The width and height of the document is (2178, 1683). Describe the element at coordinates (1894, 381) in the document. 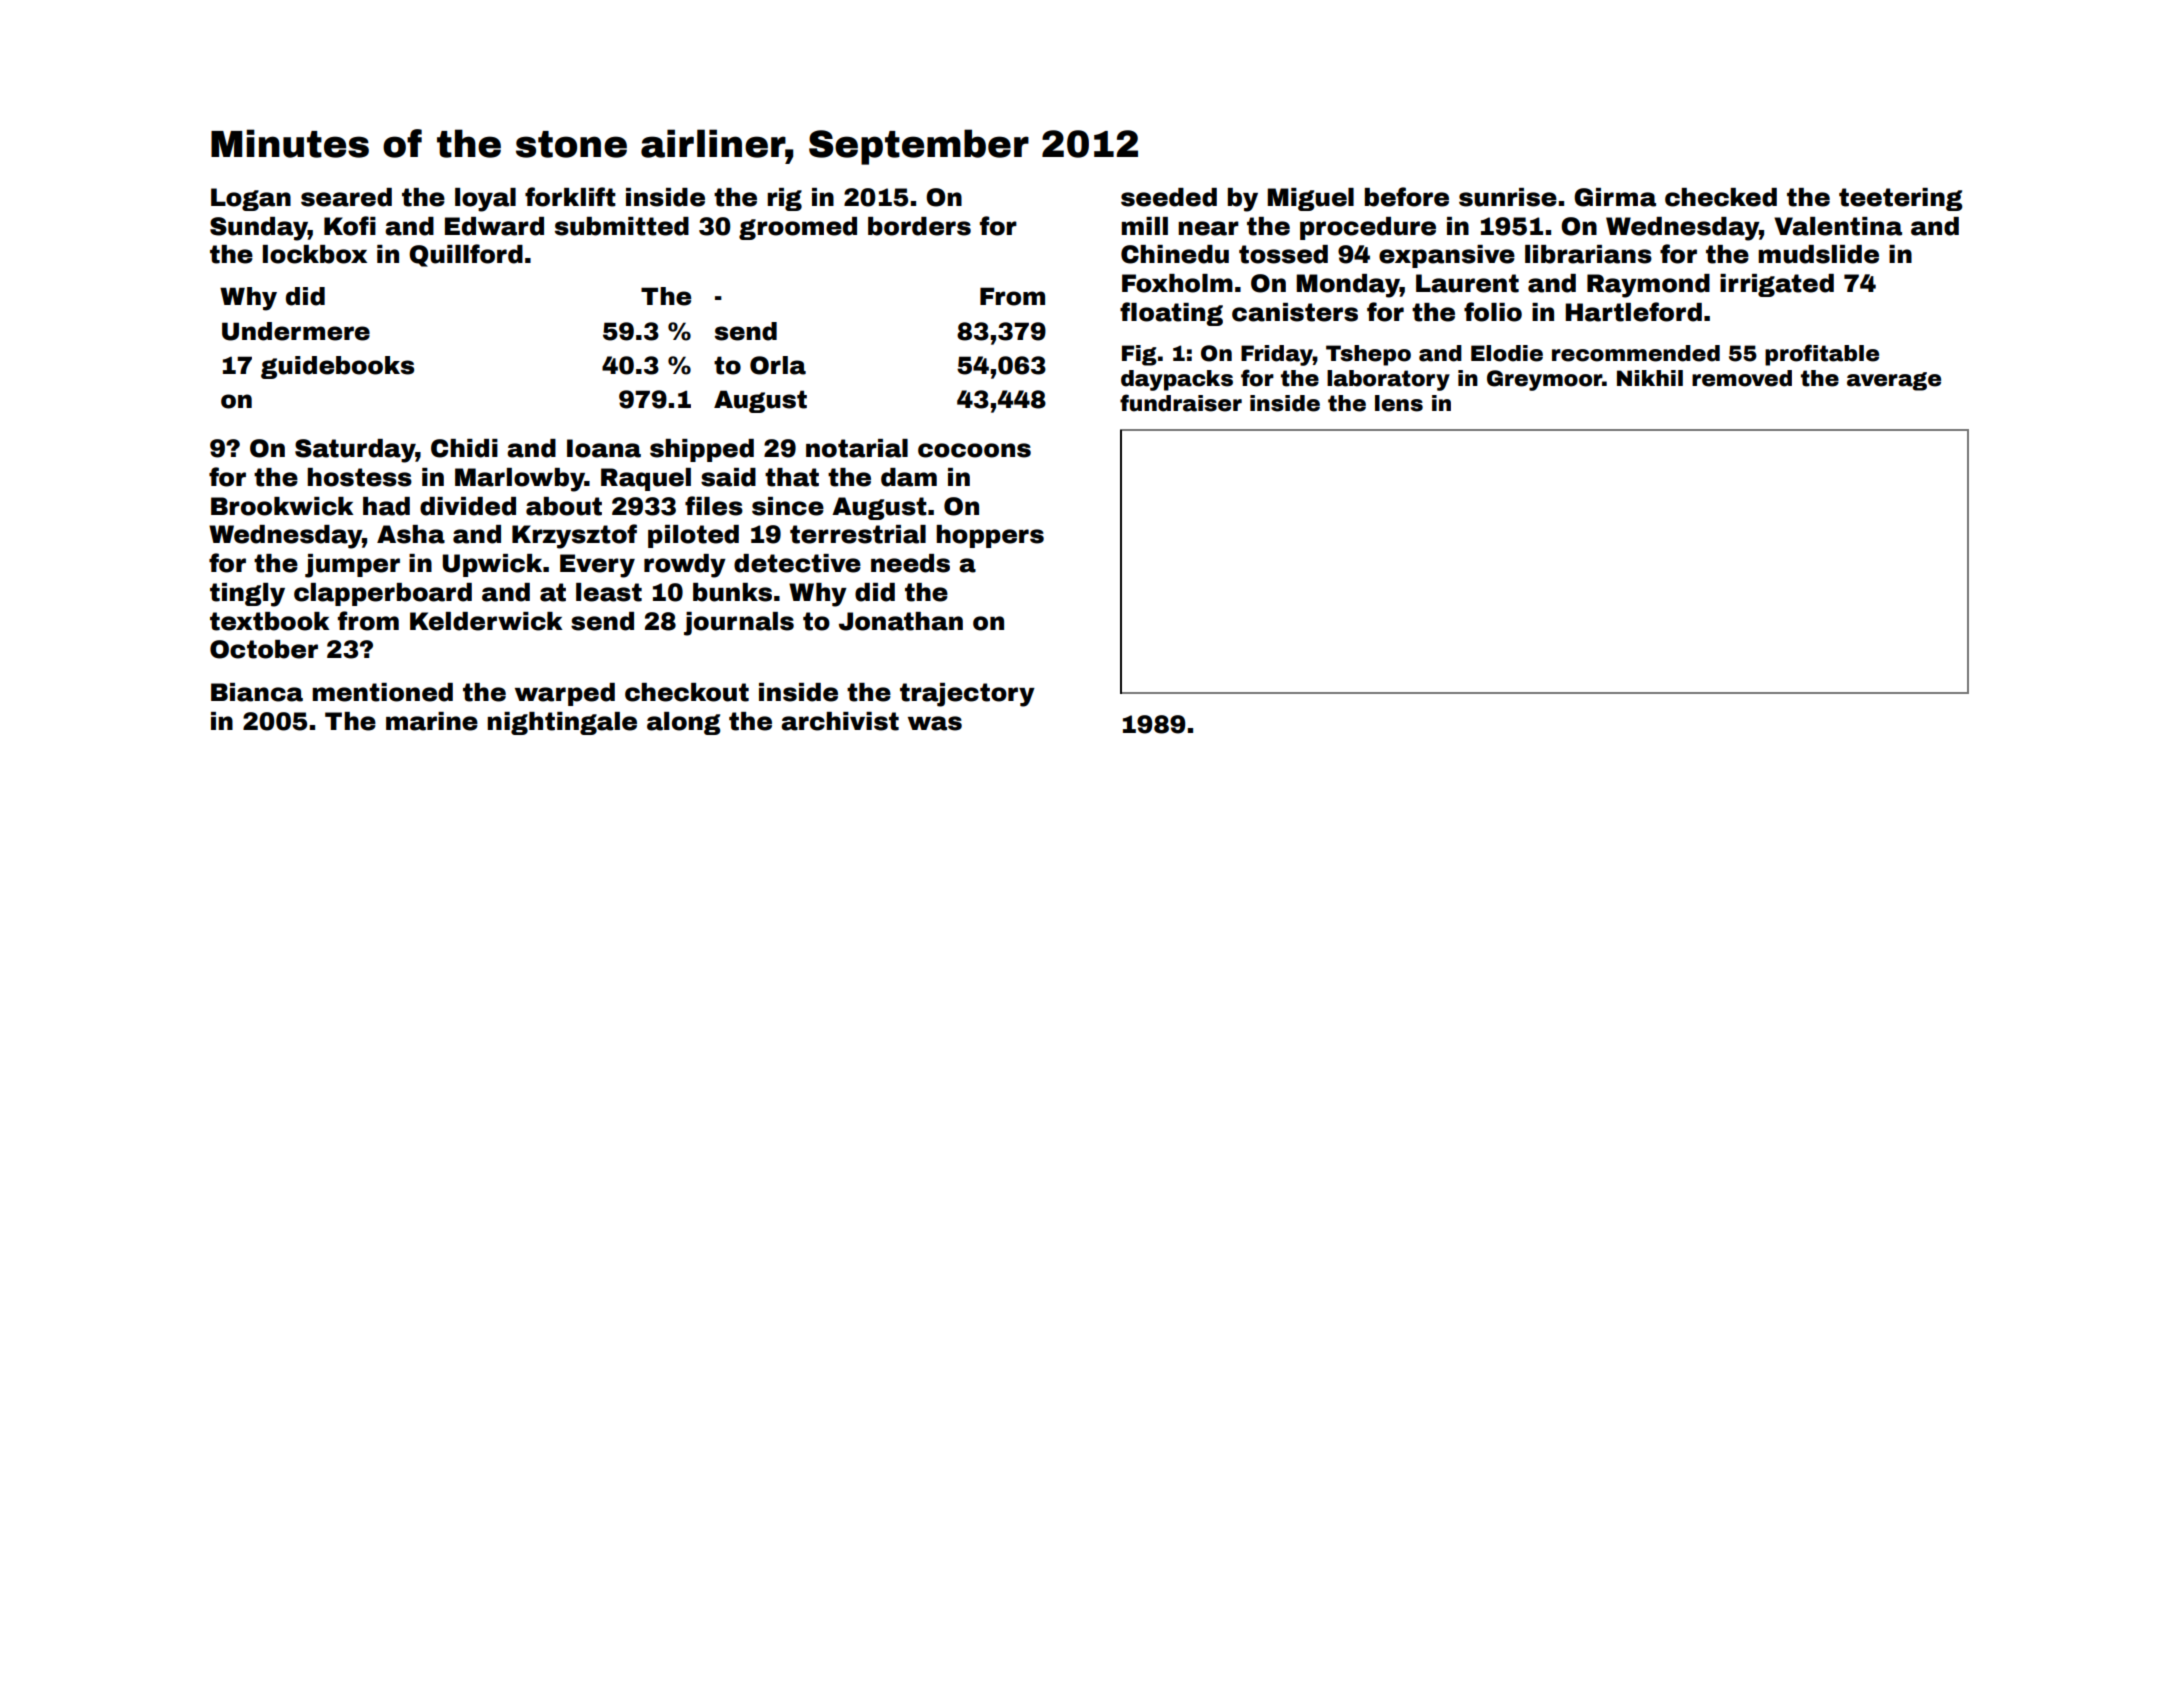

I see `average` at that location.
